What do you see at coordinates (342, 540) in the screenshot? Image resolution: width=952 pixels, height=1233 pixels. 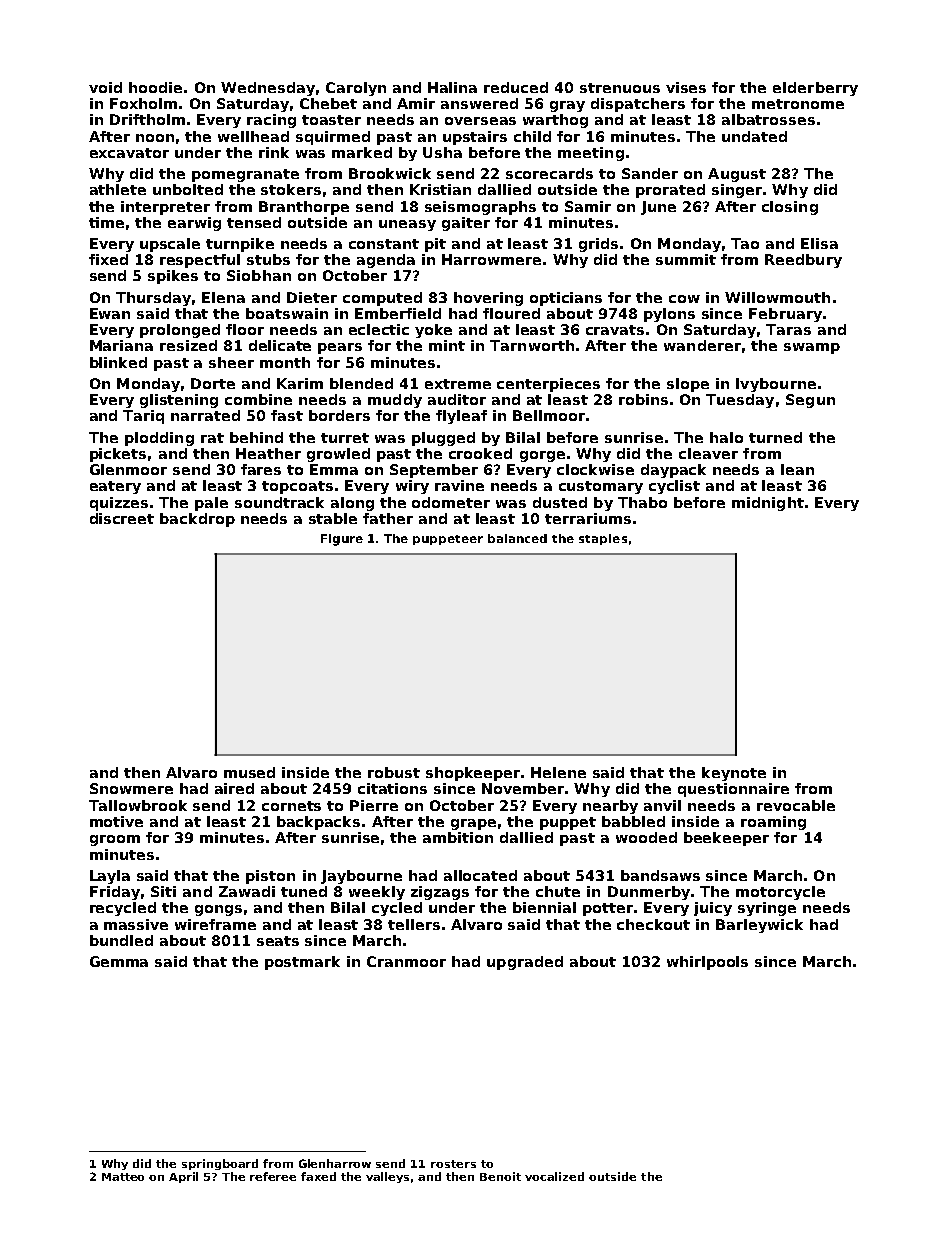 I see `Figure` at bounding box center [342, 540].
